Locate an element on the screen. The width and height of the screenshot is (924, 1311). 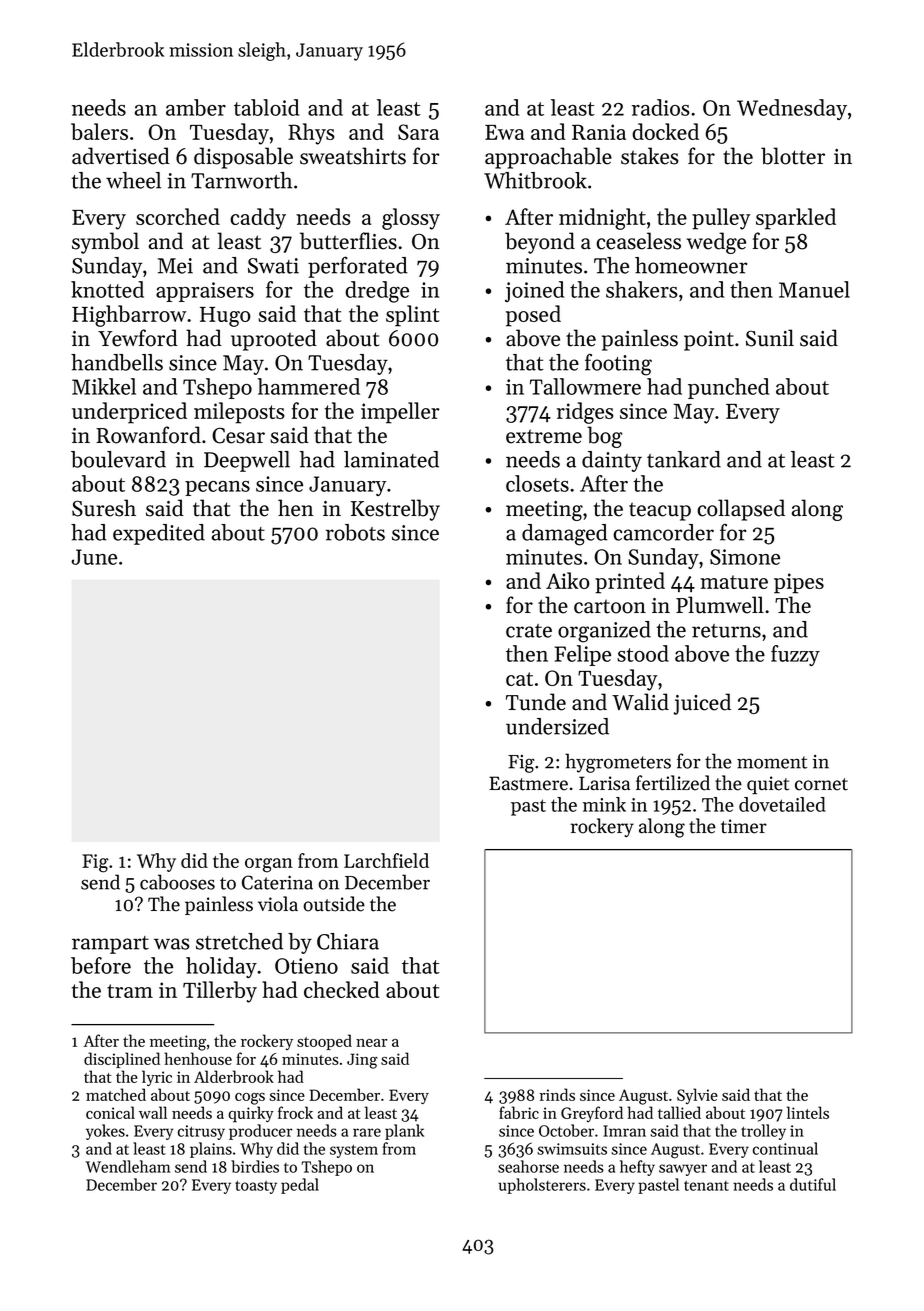
cogs is located at coordinates (250, 1099).
